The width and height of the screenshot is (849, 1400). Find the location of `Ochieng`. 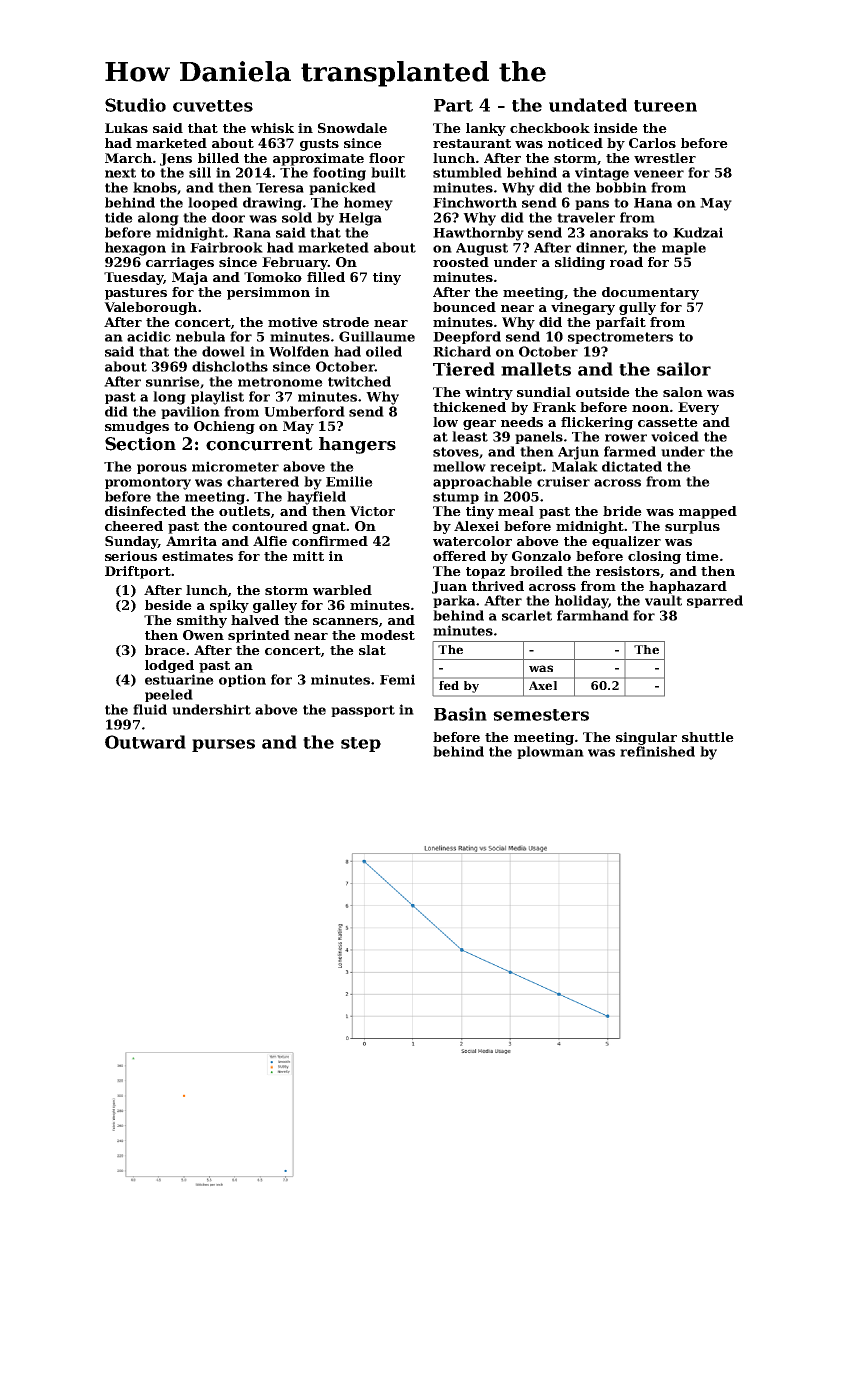

Ochieng is located at coordinates (224, 427).
